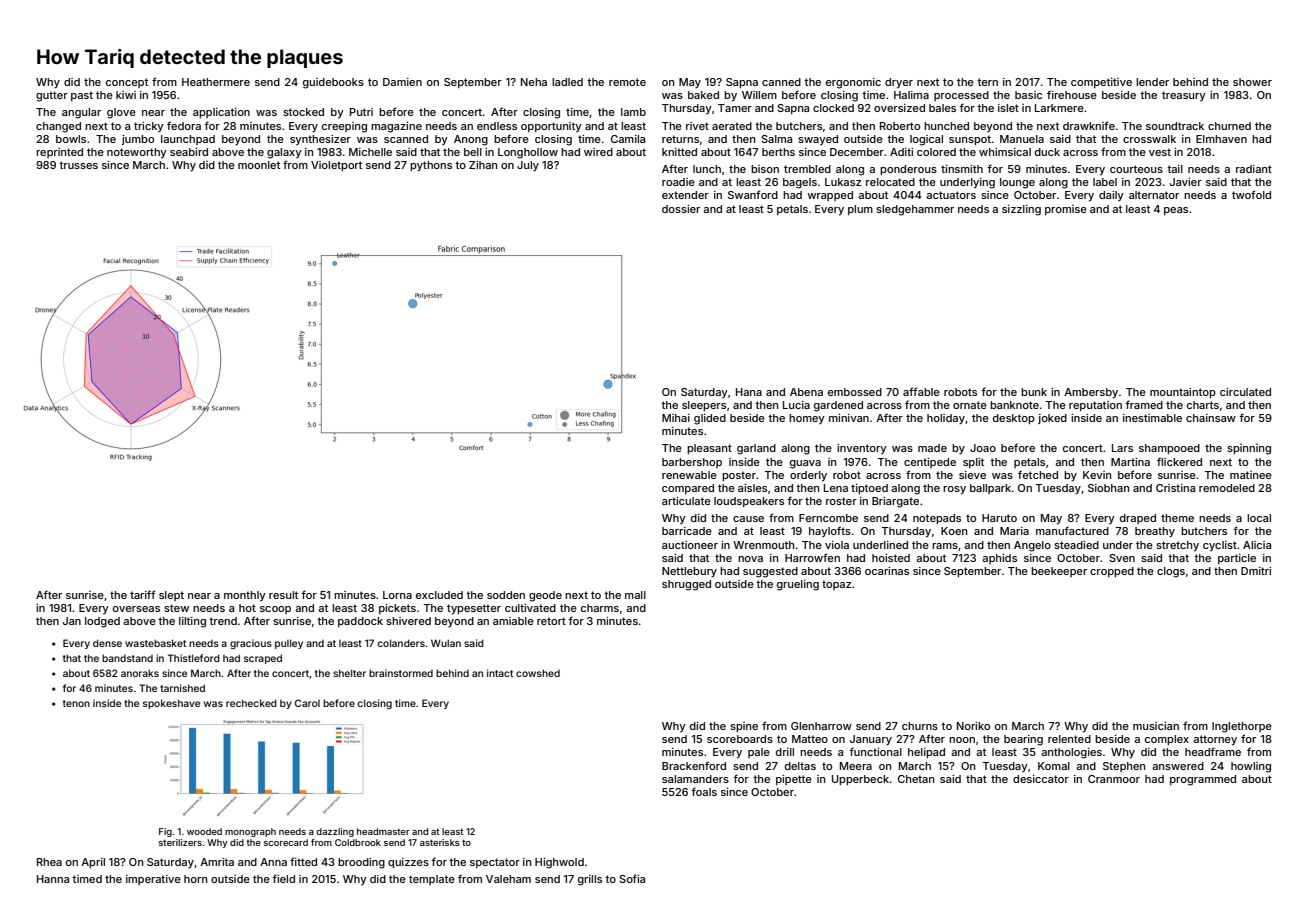 The height and width of the document is (924, 1308). I want to click on Glenharrow, so click(821, 726).
